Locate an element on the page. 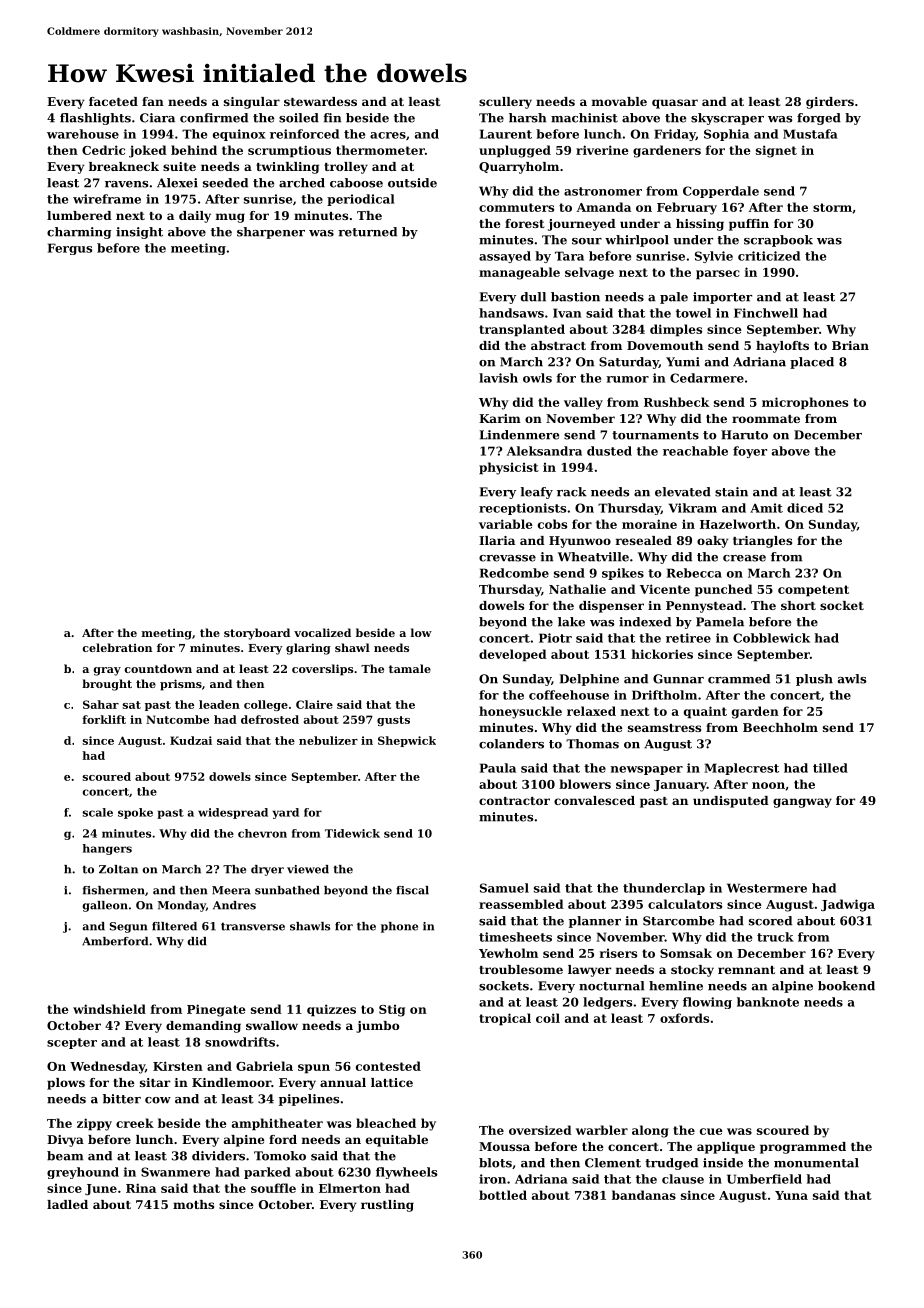 This image has height=1308, width=924. Rina is located at coordinates (141, 1188).
